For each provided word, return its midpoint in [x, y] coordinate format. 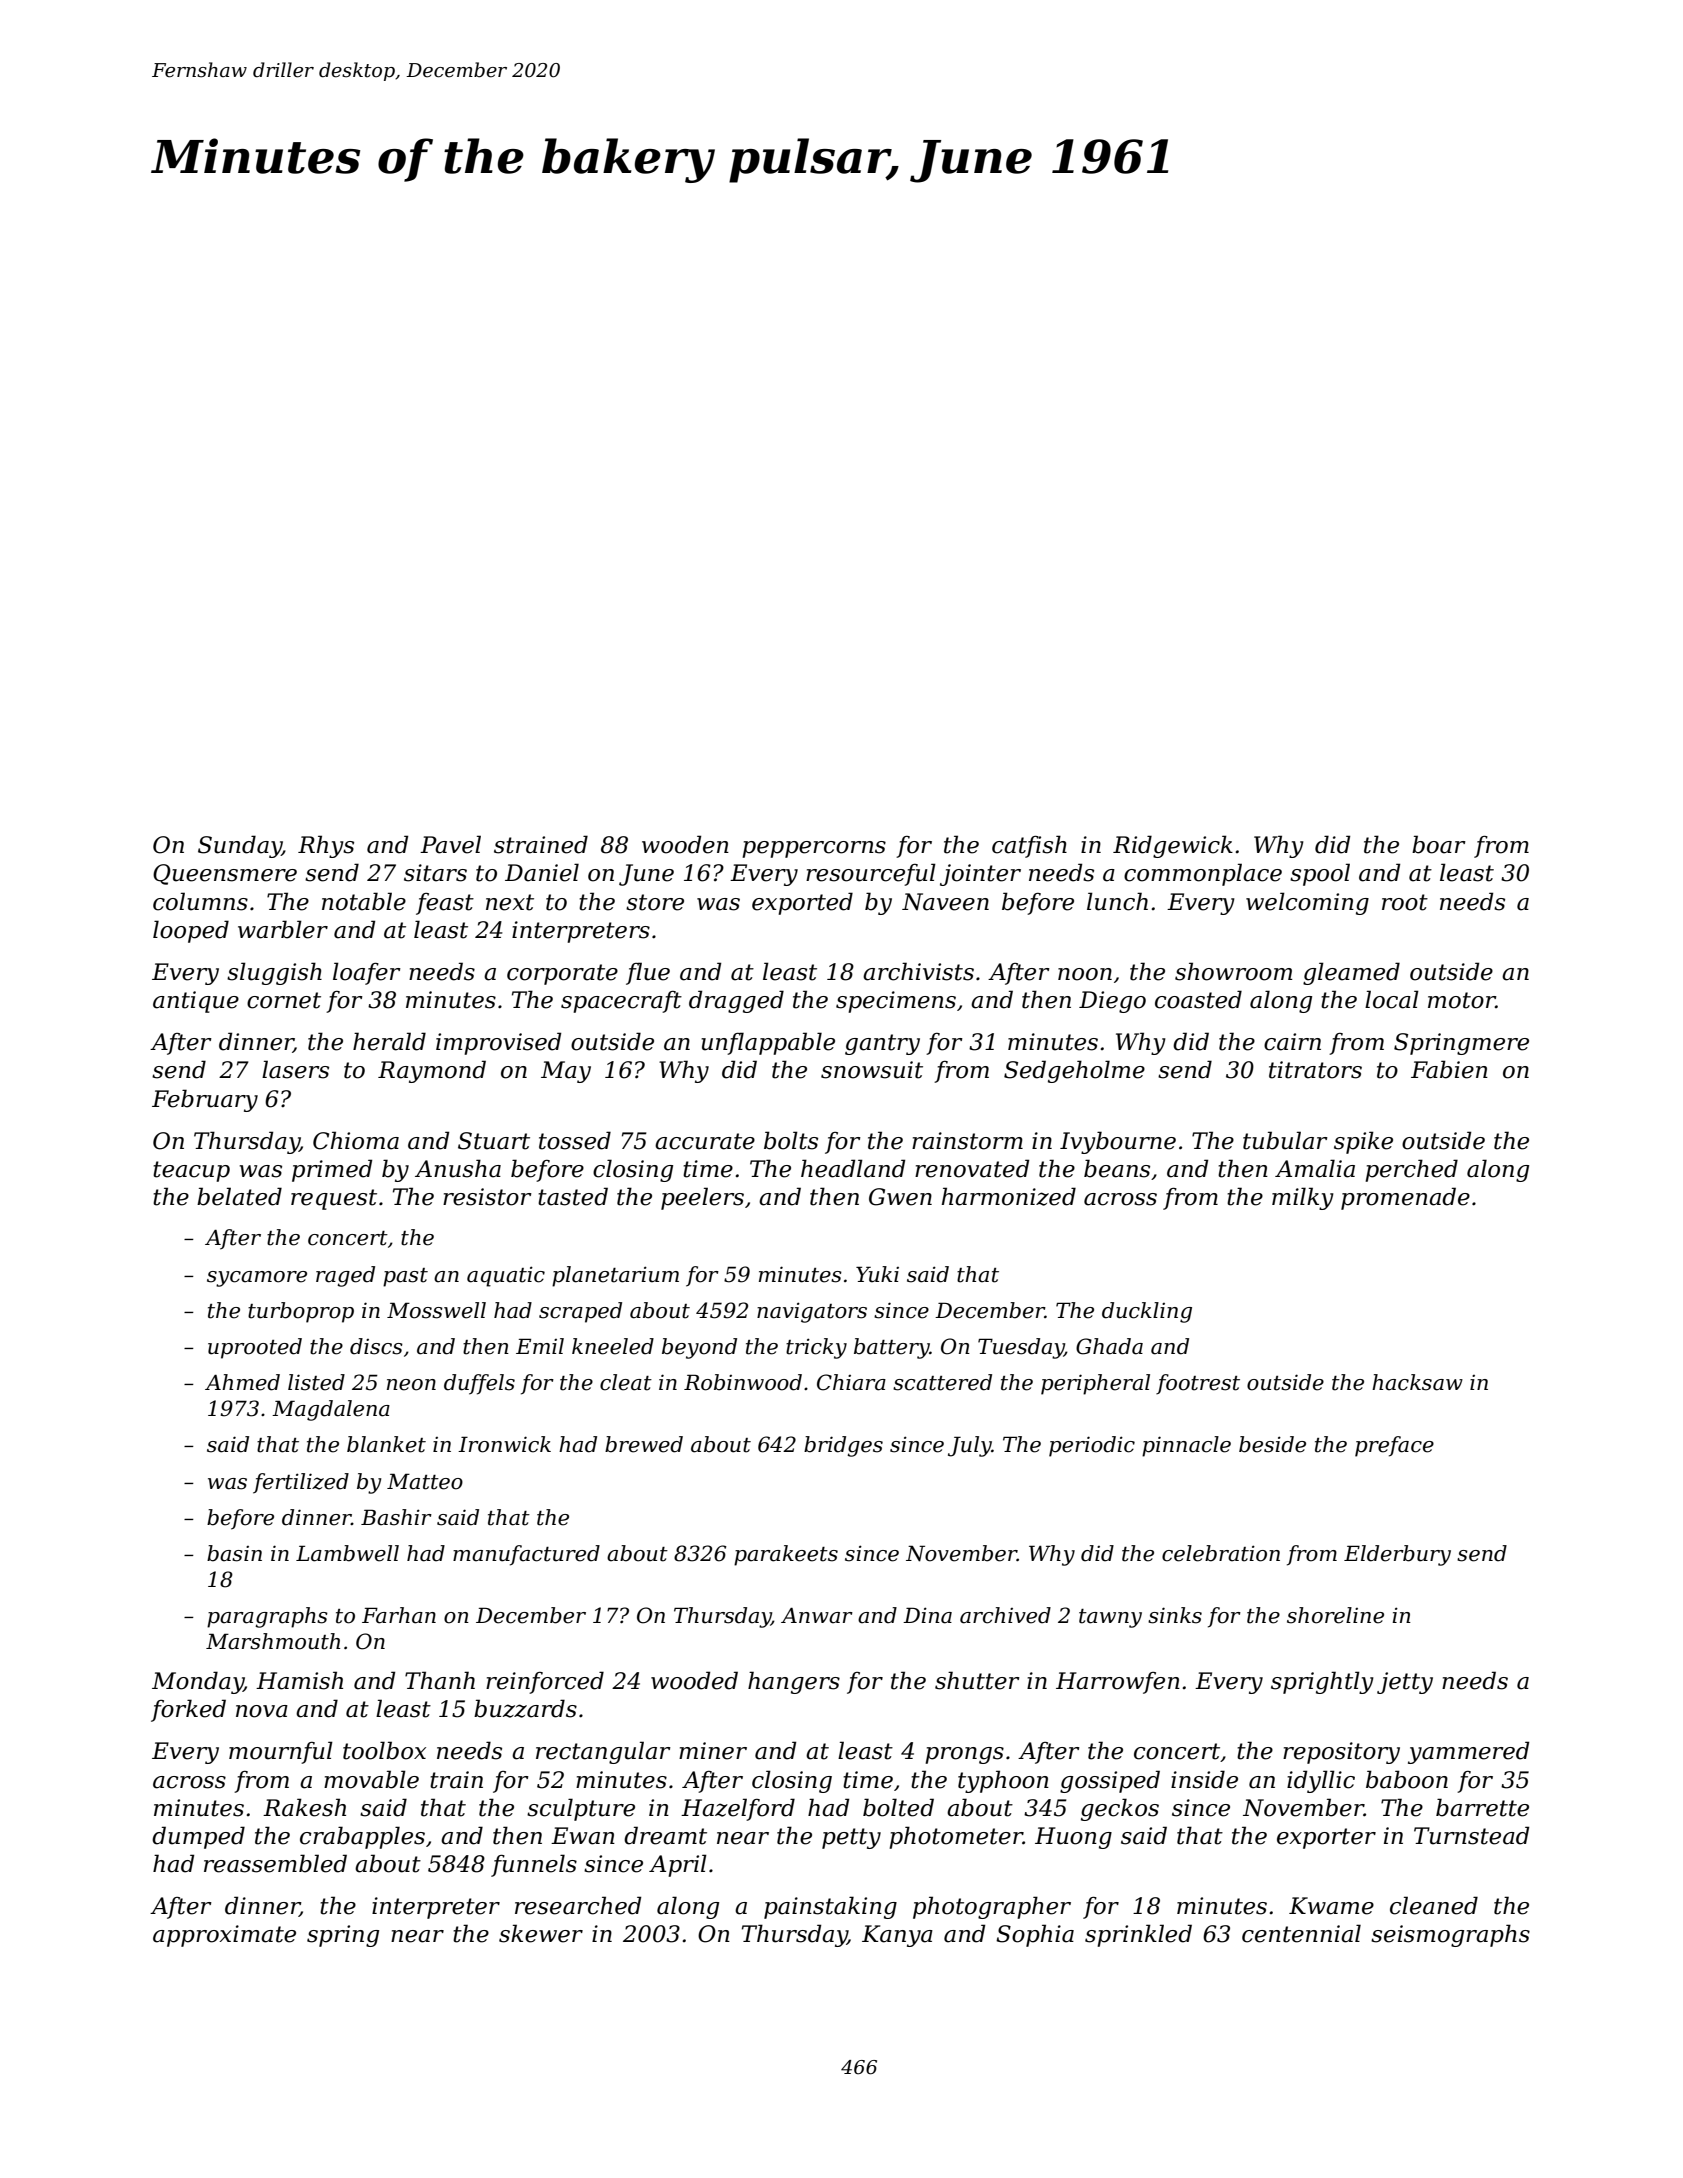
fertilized [301, 1483]
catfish [1029, 846]
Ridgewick [1173, 846]
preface [1394, 1446]
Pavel [450, 844]
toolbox [384, 1750]
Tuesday [1021, 1348]
